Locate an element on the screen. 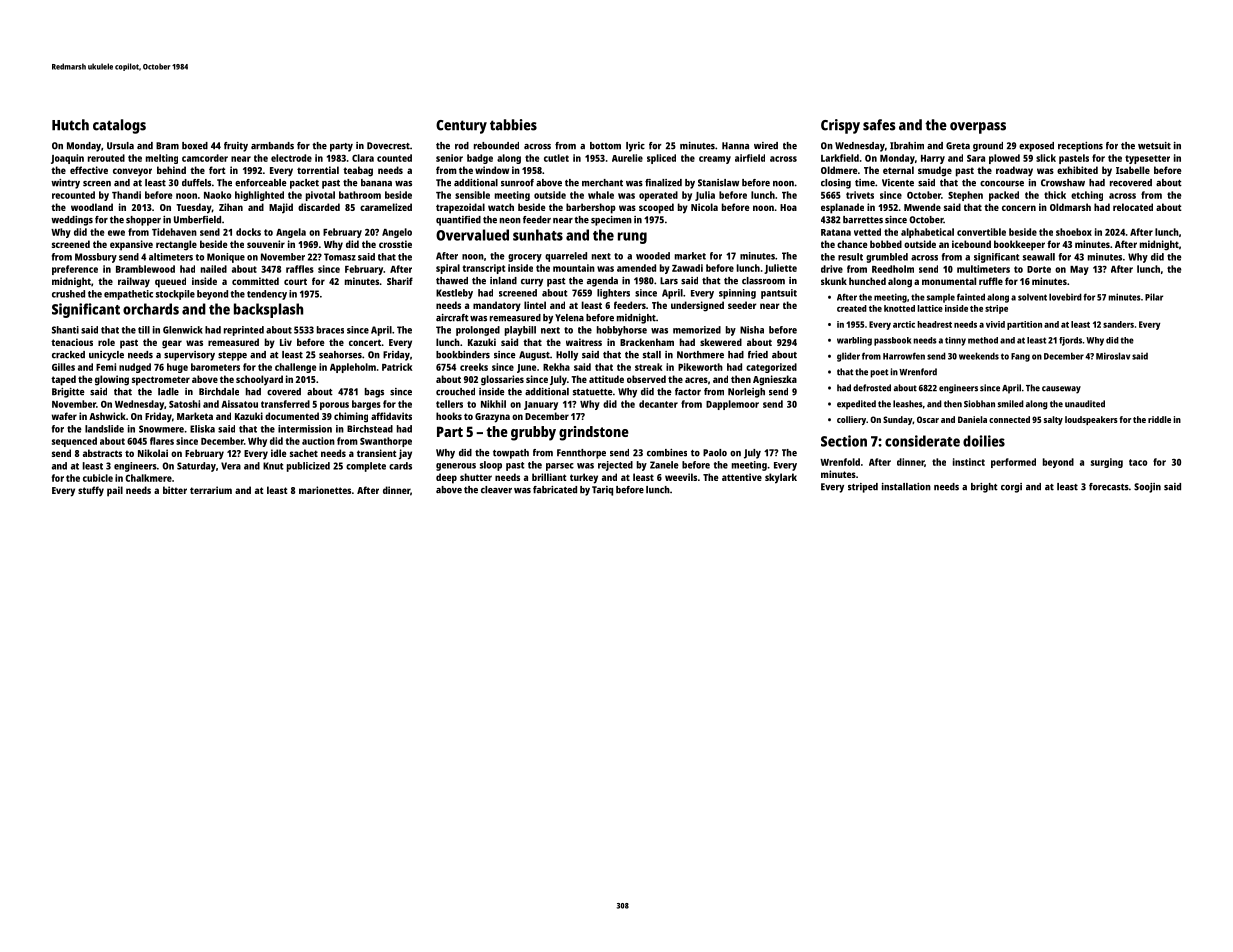  arctic is located at coordinates (904, 324).
